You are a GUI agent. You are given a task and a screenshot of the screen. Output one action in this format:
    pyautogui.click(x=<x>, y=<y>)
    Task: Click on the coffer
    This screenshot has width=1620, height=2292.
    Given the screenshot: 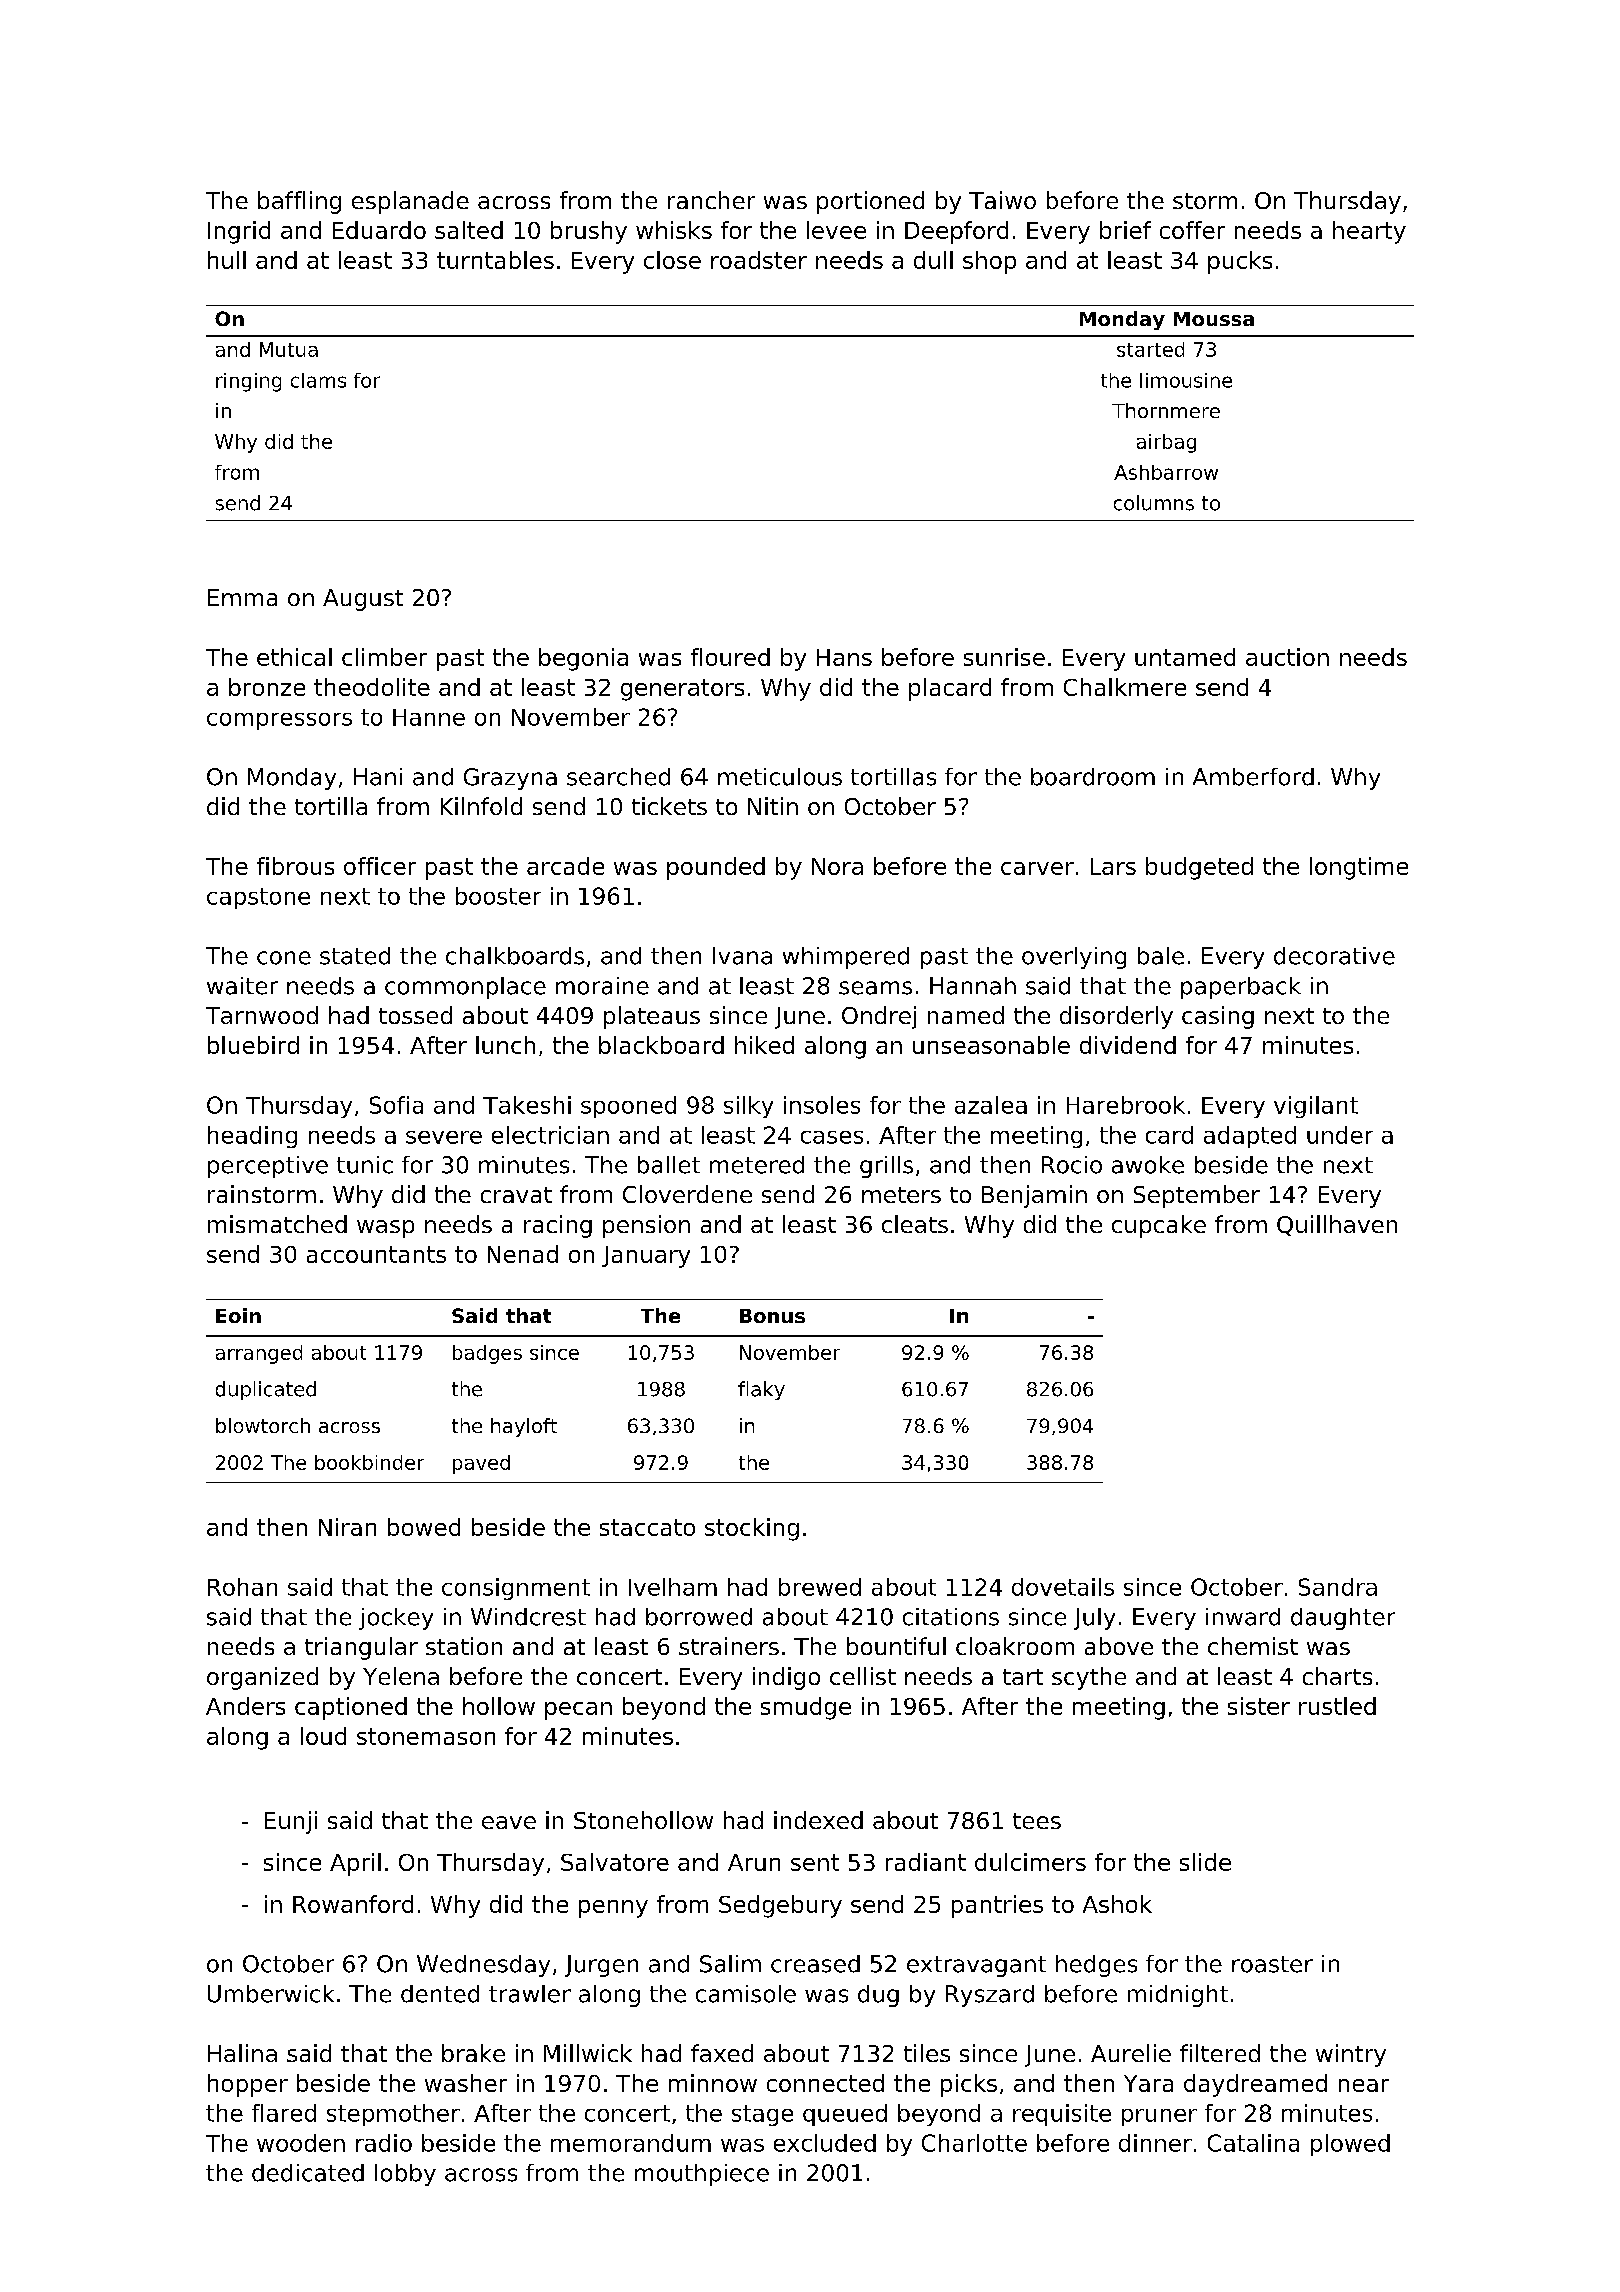 What is the action you would take?
    pyautogui.click(x=1192, y=230)
